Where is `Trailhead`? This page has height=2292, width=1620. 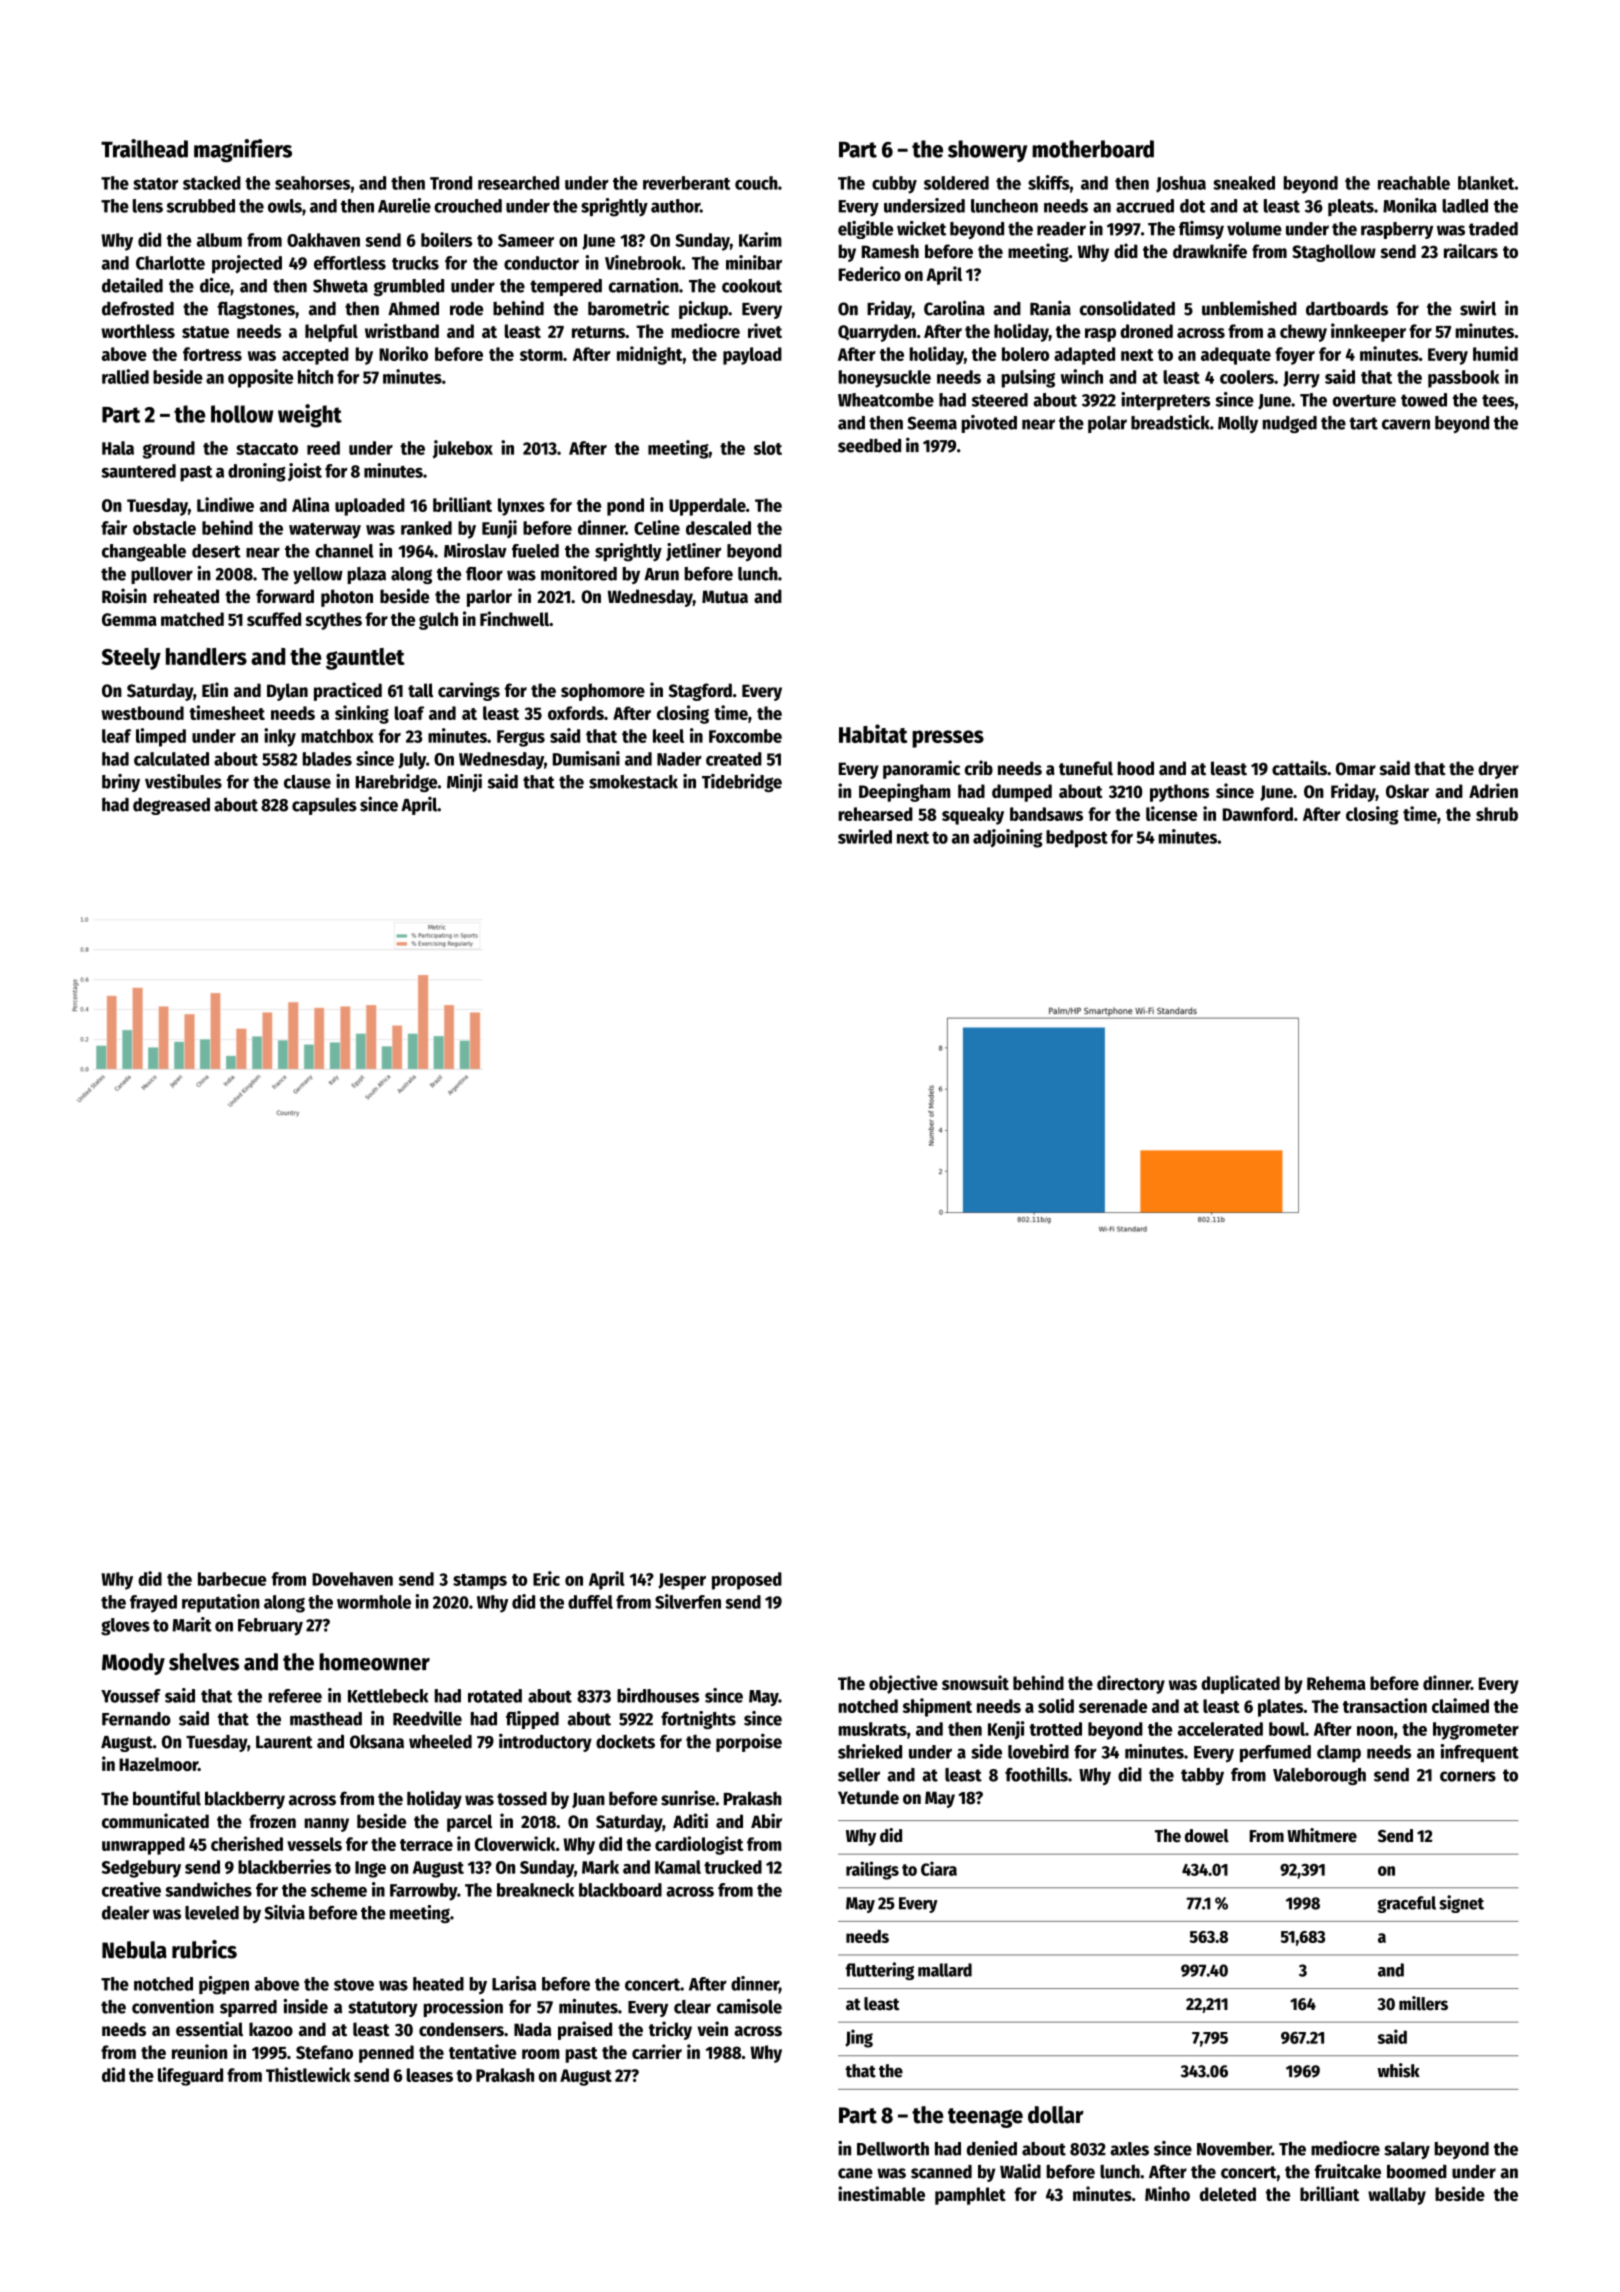
Trailhead is located at coordinates (144, 148).
